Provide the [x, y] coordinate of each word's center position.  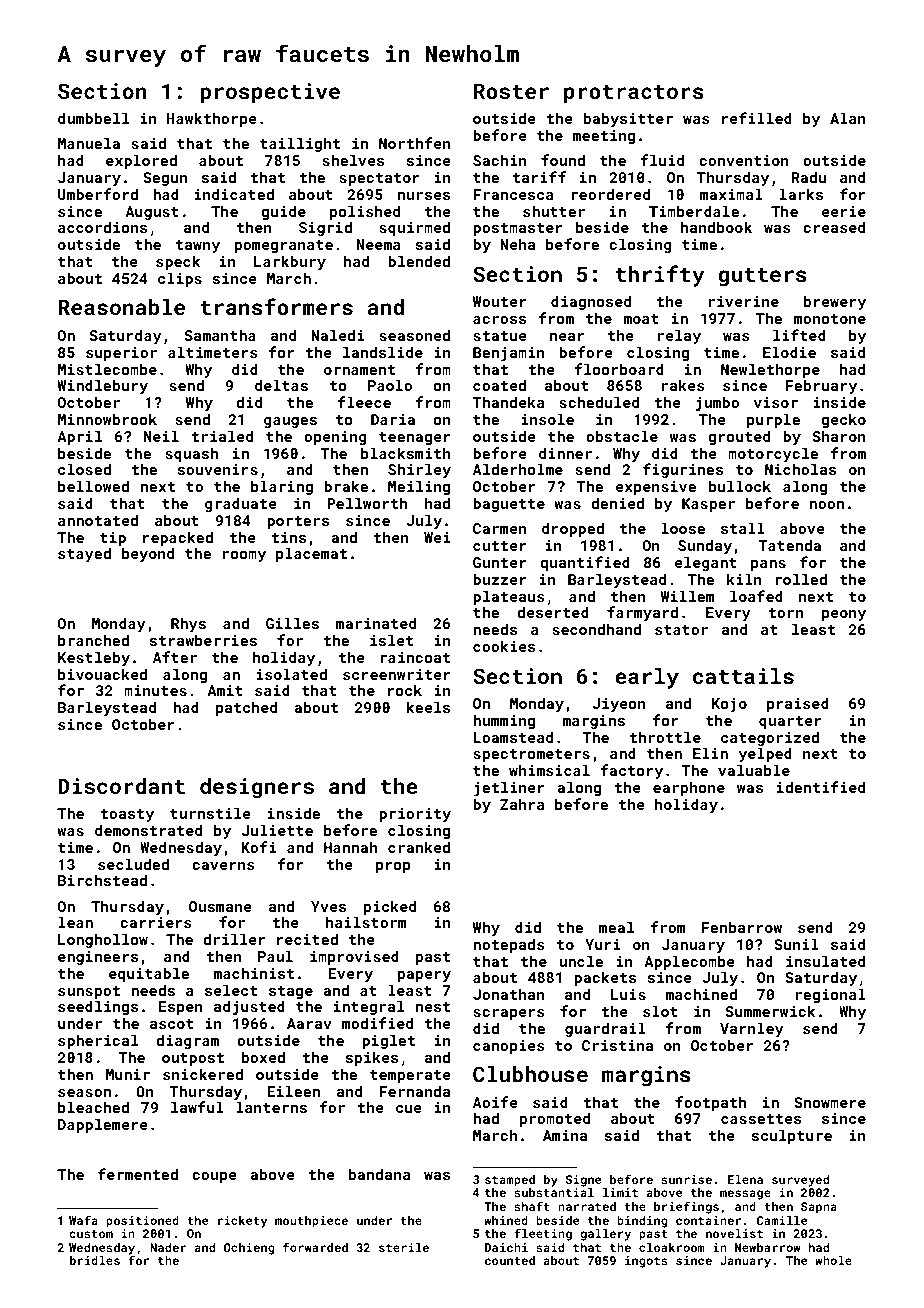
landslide [383, 352]
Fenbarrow [742, 927]
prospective [270, 93]
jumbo [717, 403]
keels [428, 707]
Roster [511, 91]
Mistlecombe [107, 369]
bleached [93, 1107]
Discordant [121, 786]
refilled [757, 118]
